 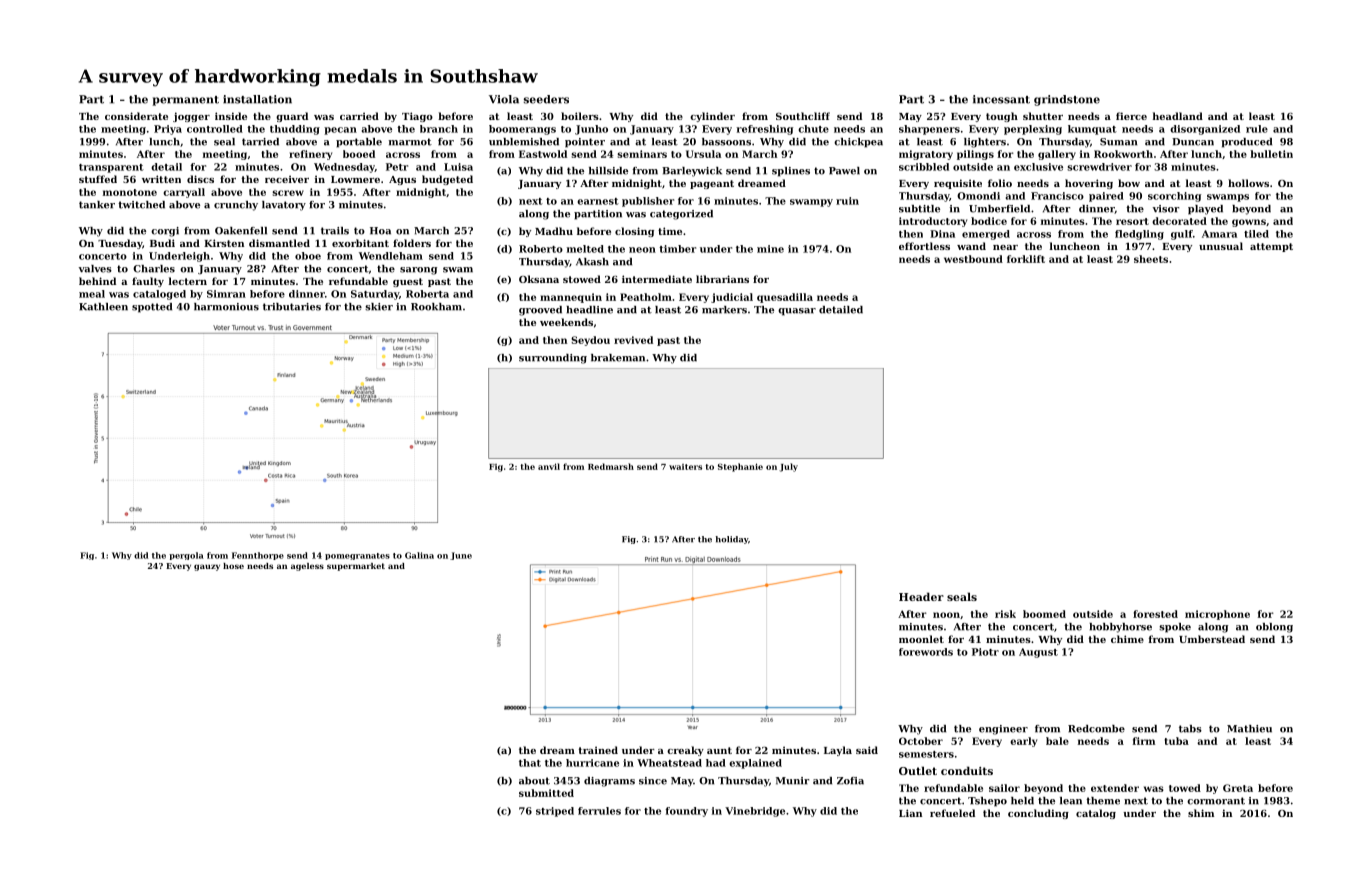 What do you see at coordinates (257, 99) in the screenshot?
I see `installation` at bounding box center [257, 99].
